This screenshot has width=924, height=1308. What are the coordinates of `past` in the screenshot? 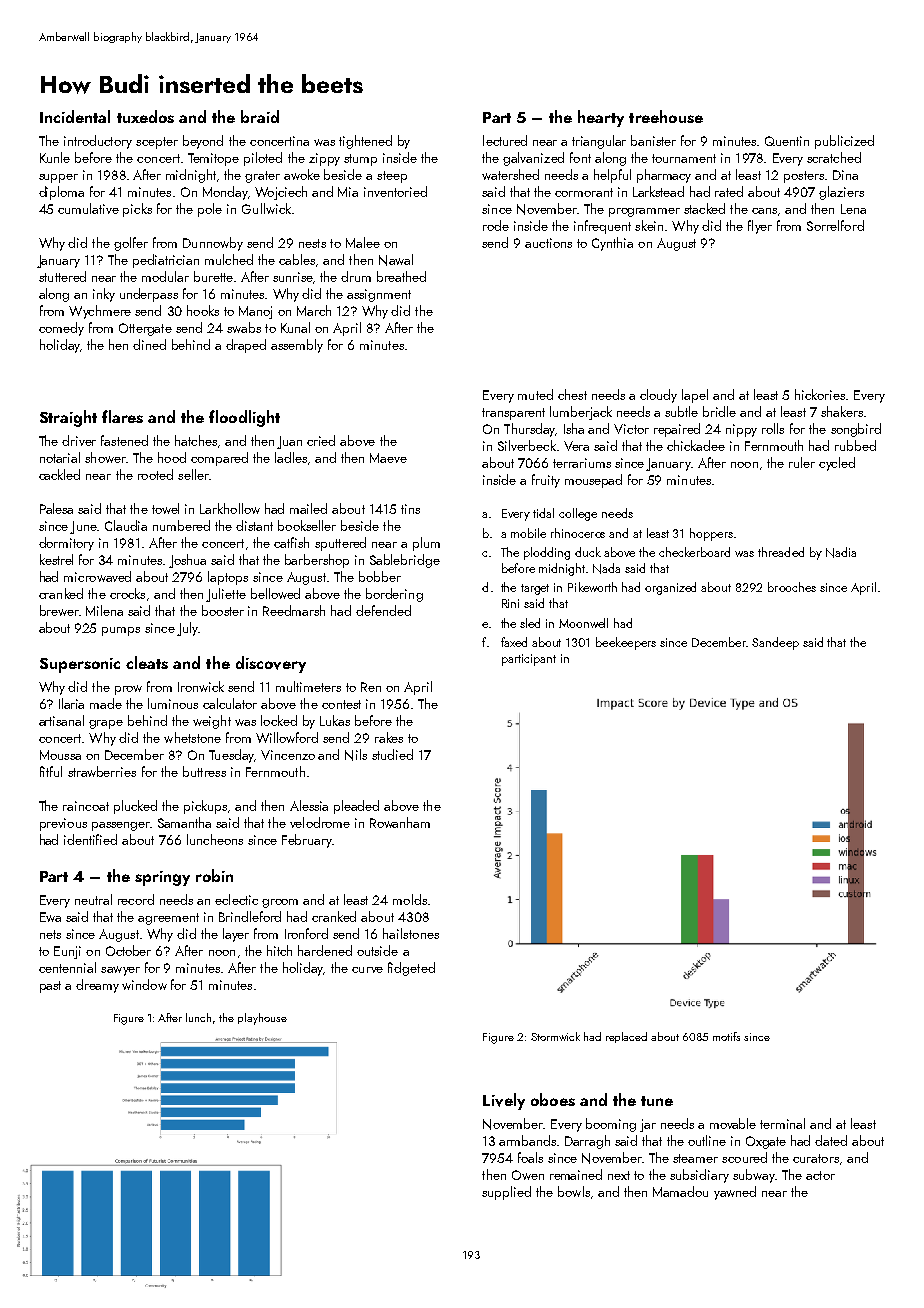 It's located at (50, 987).
